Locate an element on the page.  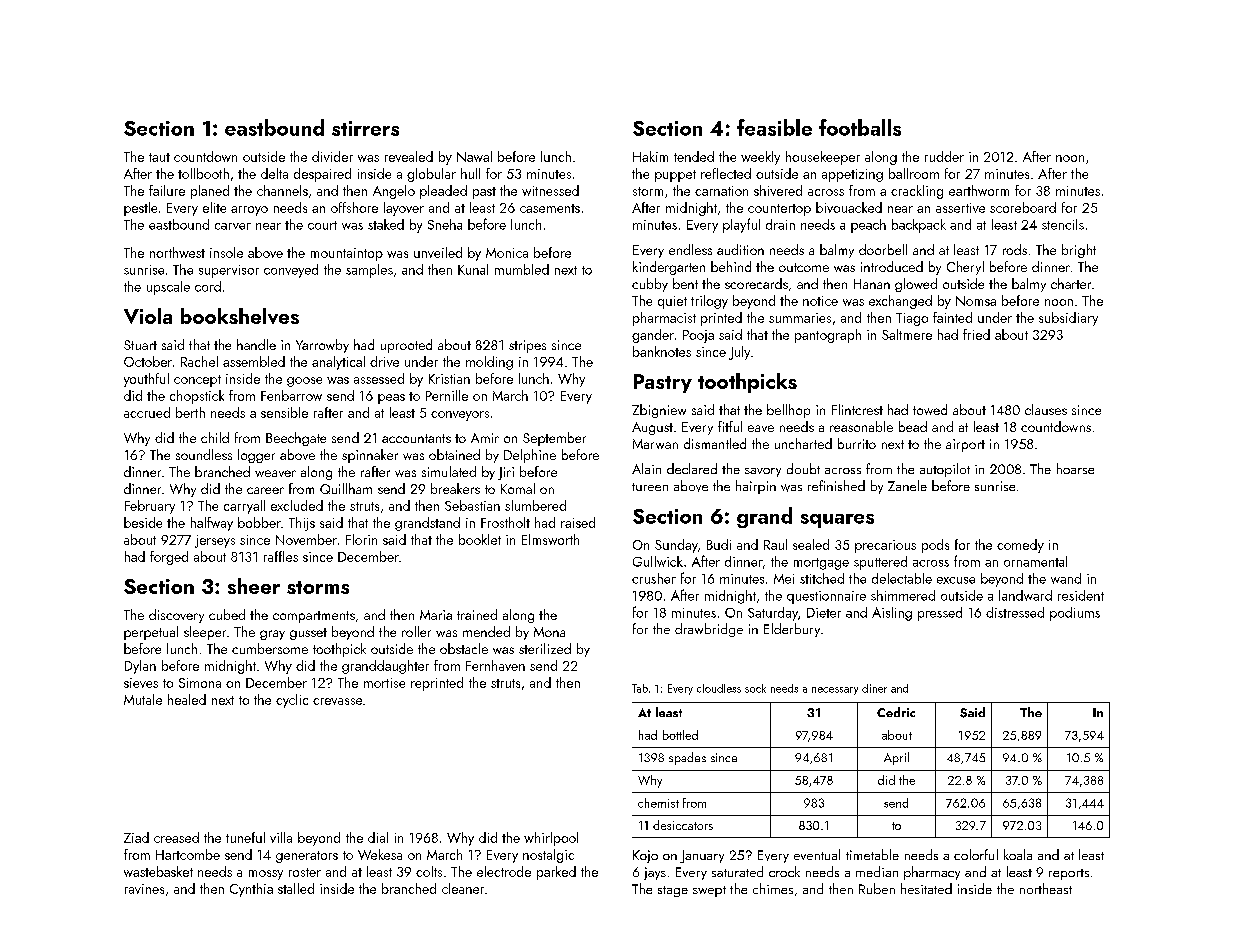
Kojo is located at coordinates (645, 856).
